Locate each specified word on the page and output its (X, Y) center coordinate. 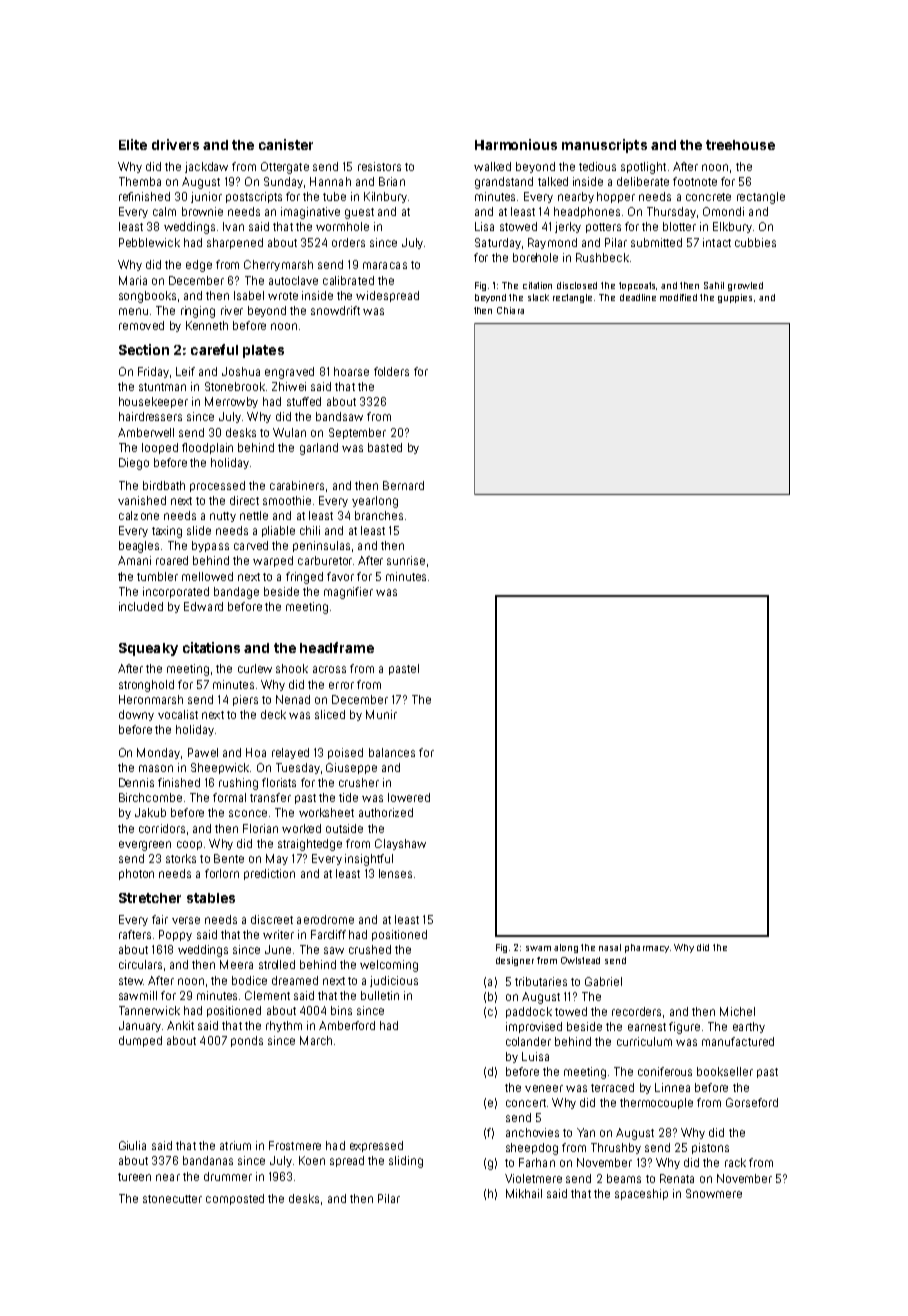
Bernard (403, 485)
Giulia (132, 1145)
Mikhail (524, 1193)
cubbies (755, 242)
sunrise (406, 560)
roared (172, 560)
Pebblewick (149, 242)
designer (515, 961)
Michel (737, 1011)
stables (211, 898)
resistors (379, 166)
